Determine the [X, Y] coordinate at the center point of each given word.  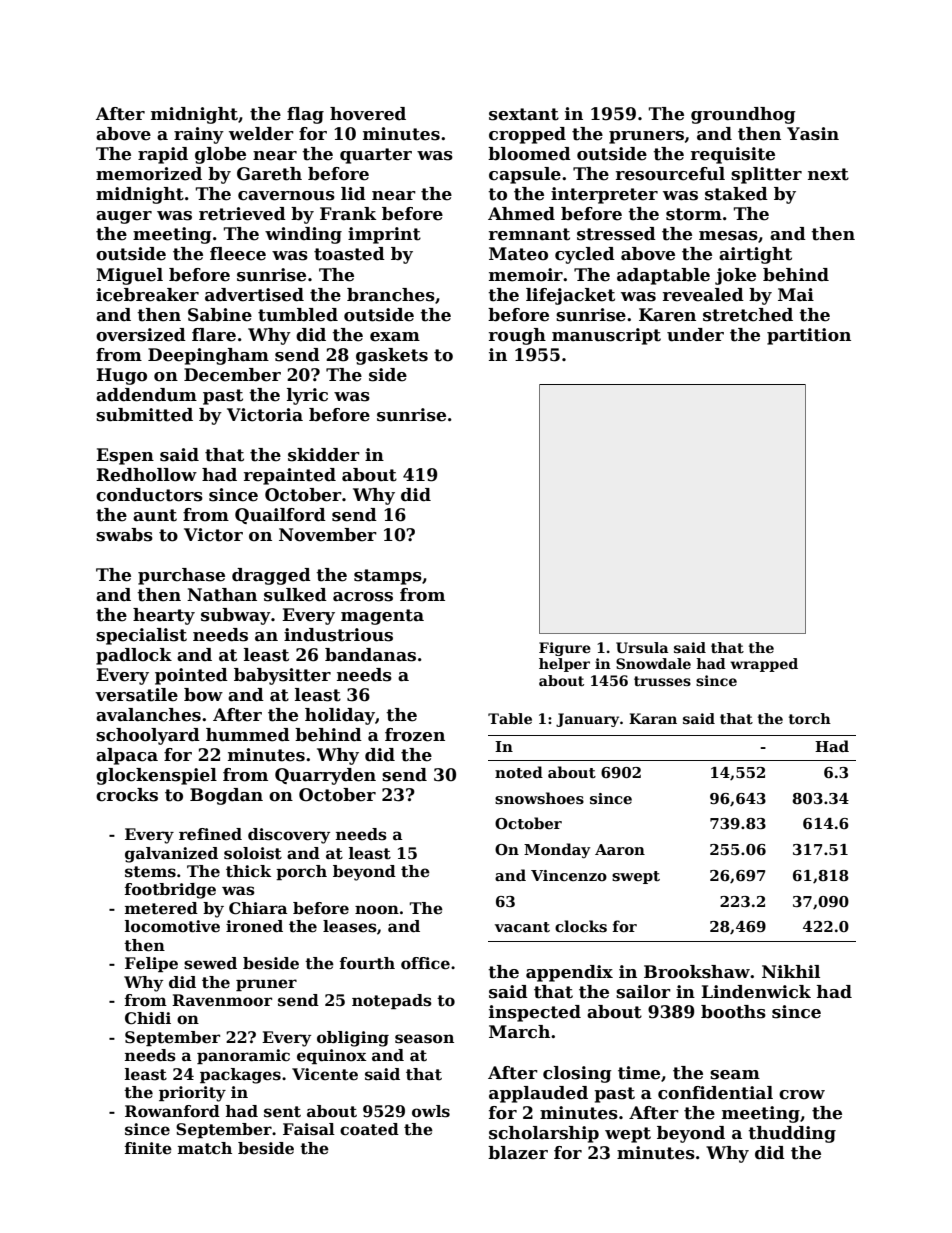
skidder [324, 455]
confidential [715, 1093]
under [695, 335]
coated [369, 1129]
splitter [766, 175]
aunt [155, 515]
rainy [199, 135]
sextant [524, 114]
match [205, 1148]
